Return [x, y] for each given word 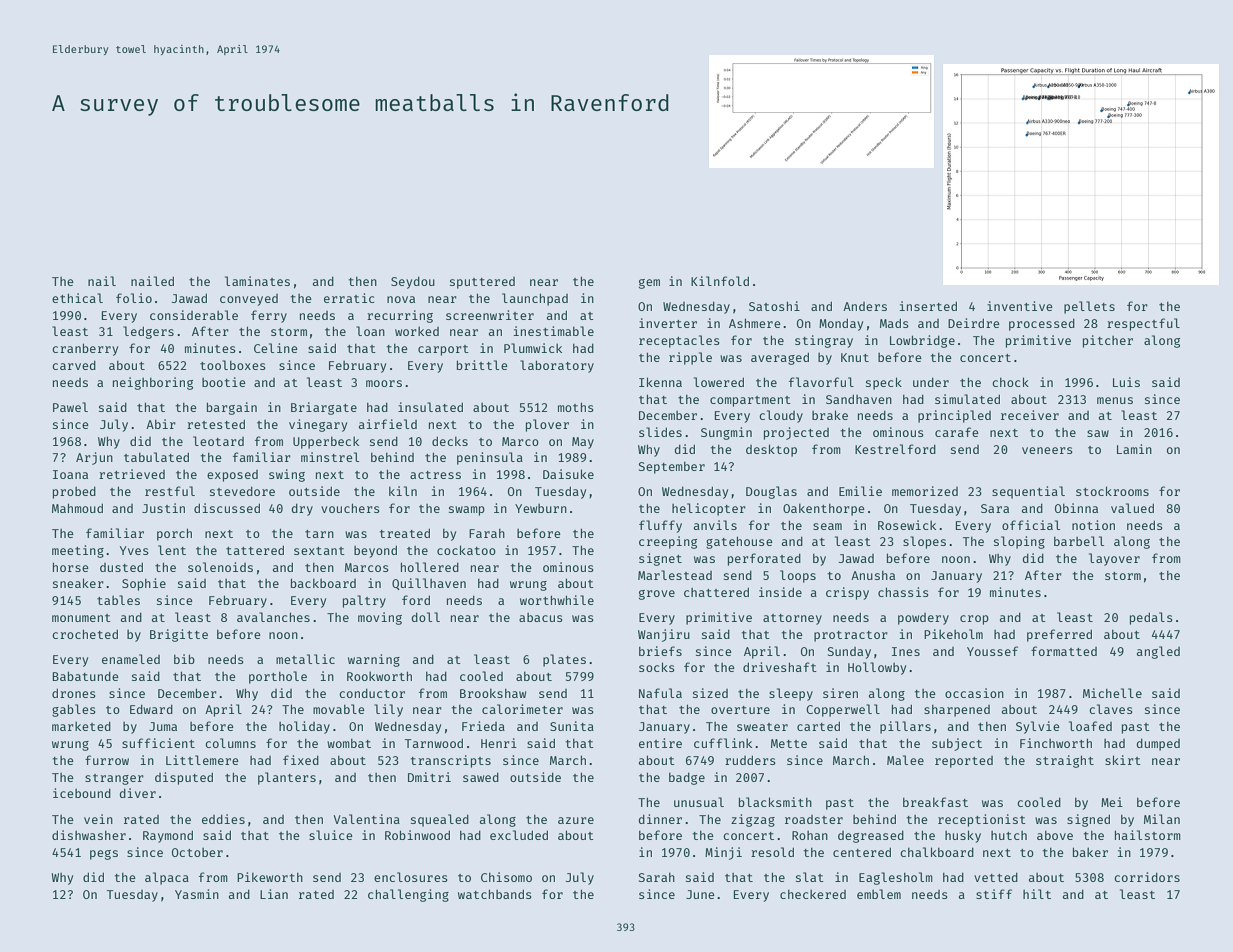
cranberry [85, 349]
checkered [813, 894]
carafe [957, 432]
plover [547, 425]
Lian [274, 894]
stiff [994, 894]
